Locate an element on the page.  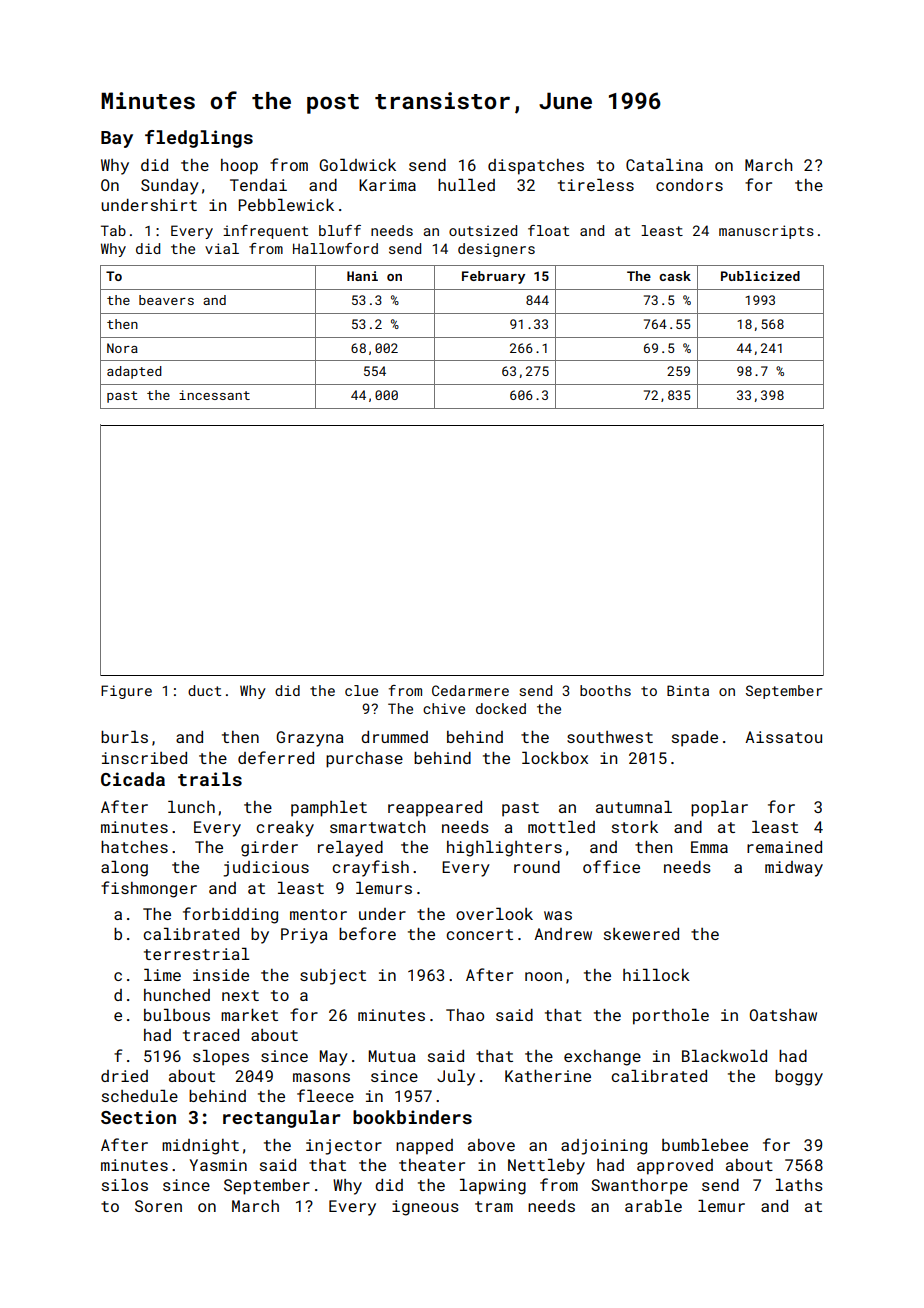
incessant is located at coordinates (214, 395).
